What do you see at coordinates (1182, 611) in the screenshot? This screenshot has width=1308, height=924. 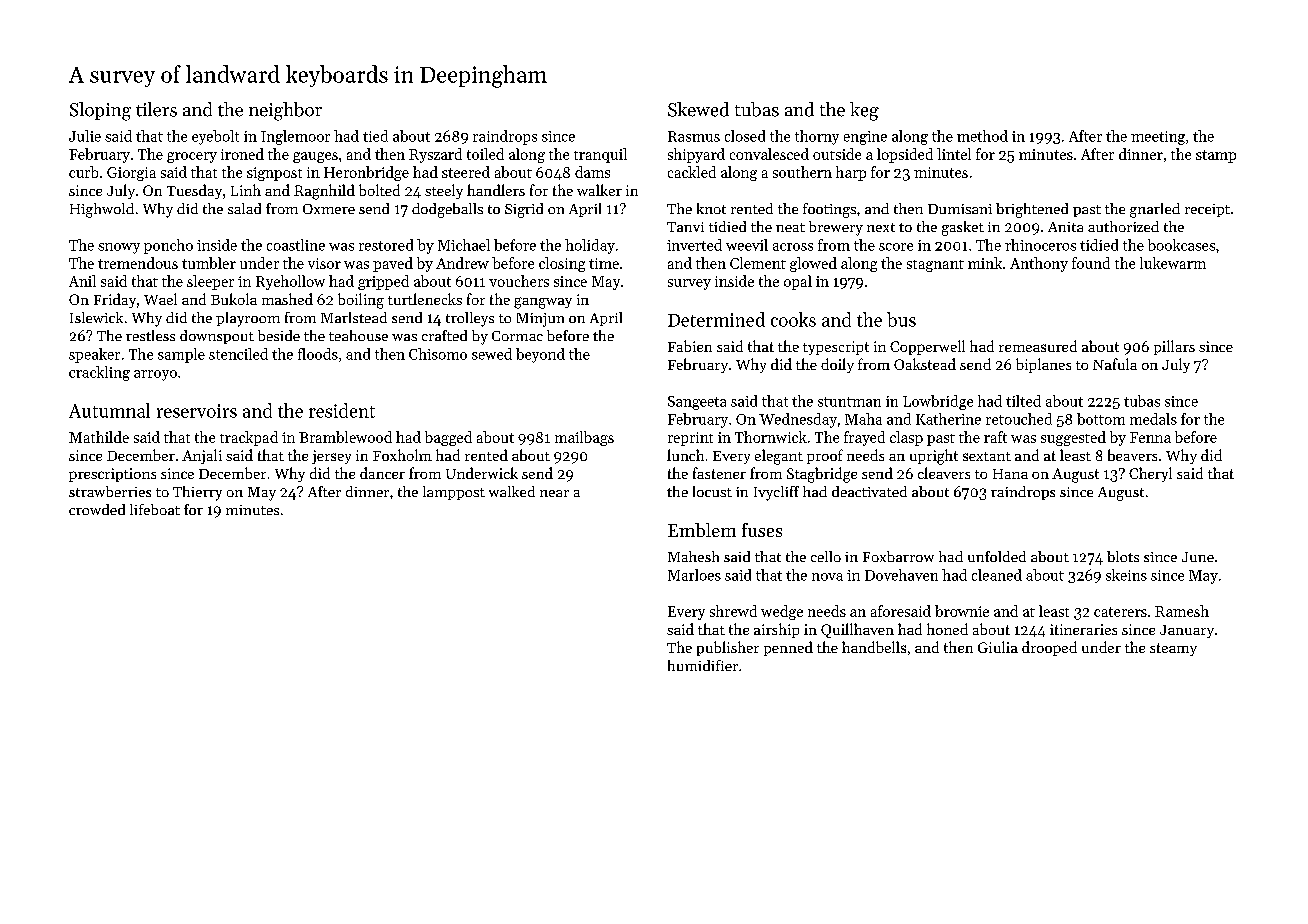 I see `Ramesh` at bounding box center [1182, 611].
